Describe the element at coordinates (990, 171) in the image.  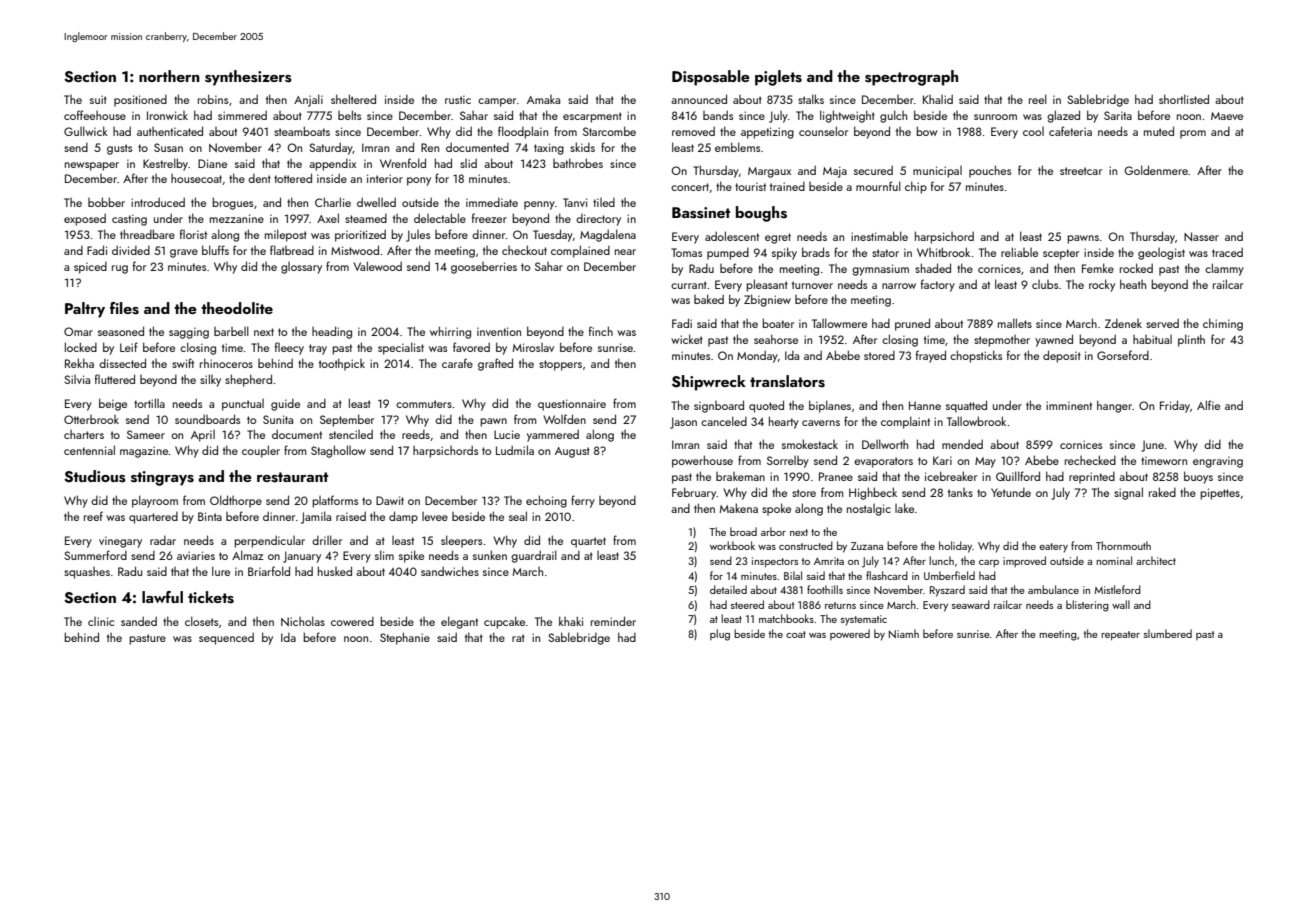
I see `pouches` at that location.
